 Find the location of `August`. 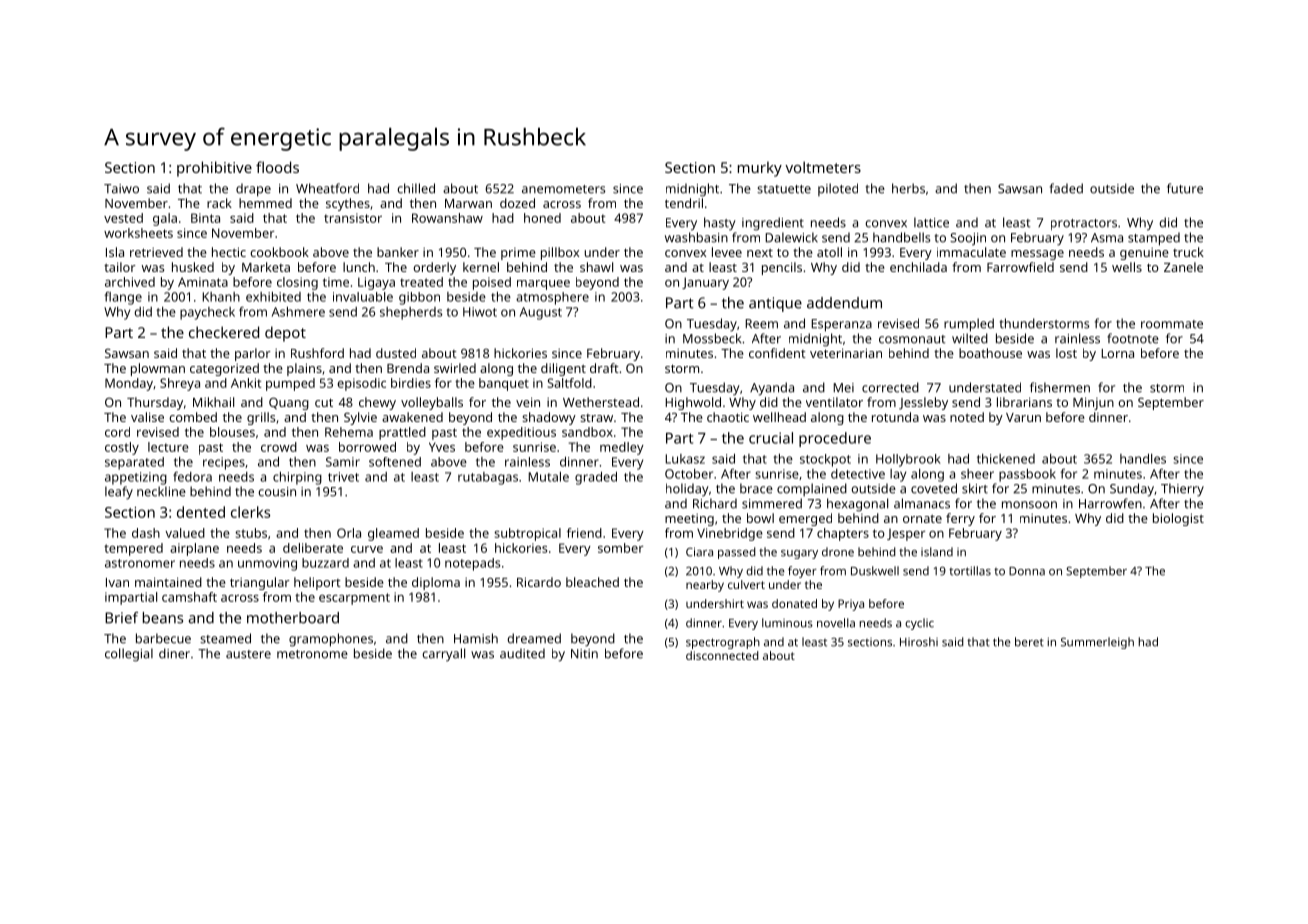

August is located at coordinates (541, 313).
